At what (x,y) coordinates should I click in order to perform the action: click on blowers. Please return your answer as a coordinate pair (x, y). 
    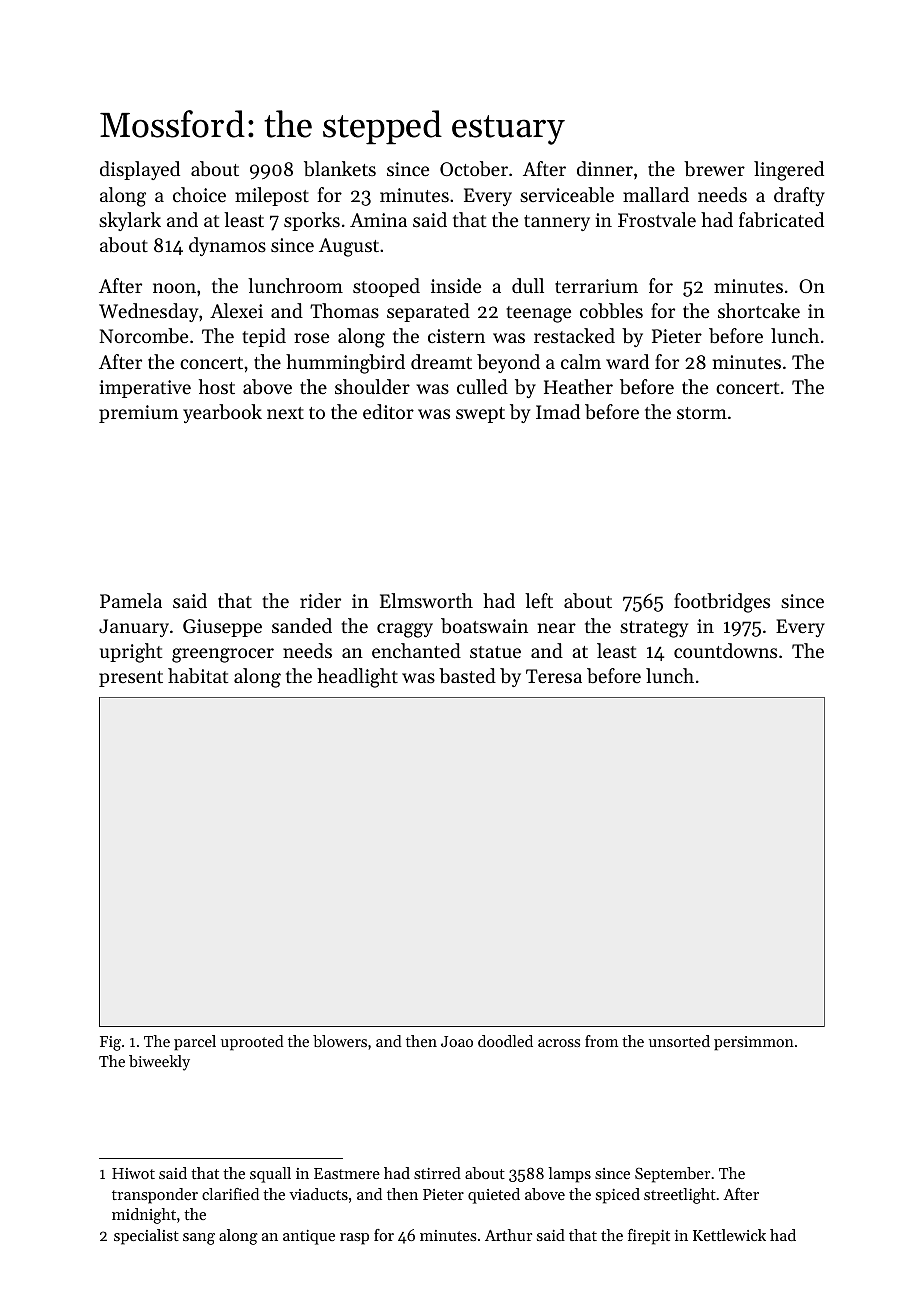
    Looking at the image, I should click on (340, 1041).
